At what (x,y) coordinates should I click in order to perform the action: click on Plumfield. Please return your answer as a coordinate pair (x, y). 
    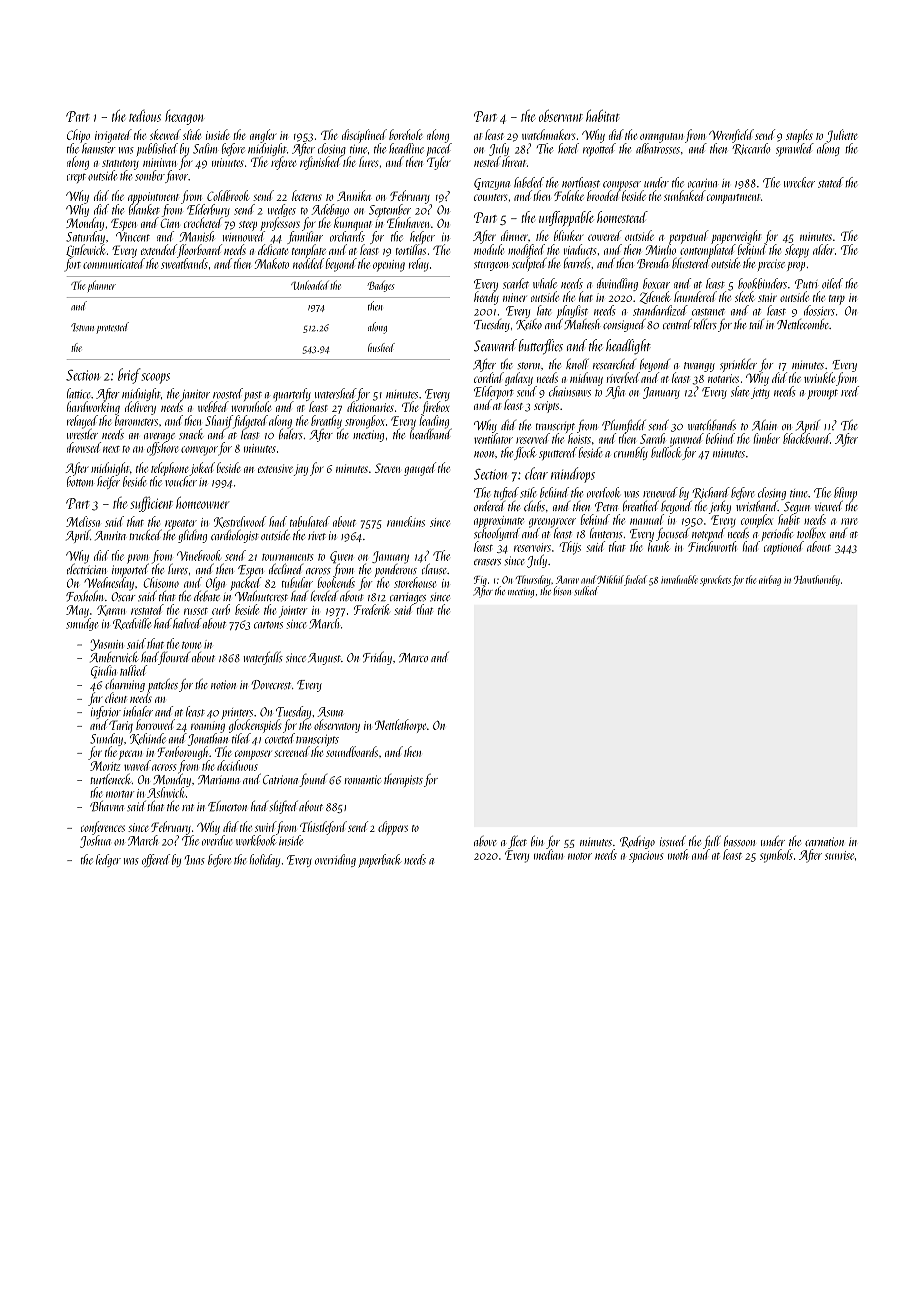
    Looking at the image, I should click on (624, 426).
